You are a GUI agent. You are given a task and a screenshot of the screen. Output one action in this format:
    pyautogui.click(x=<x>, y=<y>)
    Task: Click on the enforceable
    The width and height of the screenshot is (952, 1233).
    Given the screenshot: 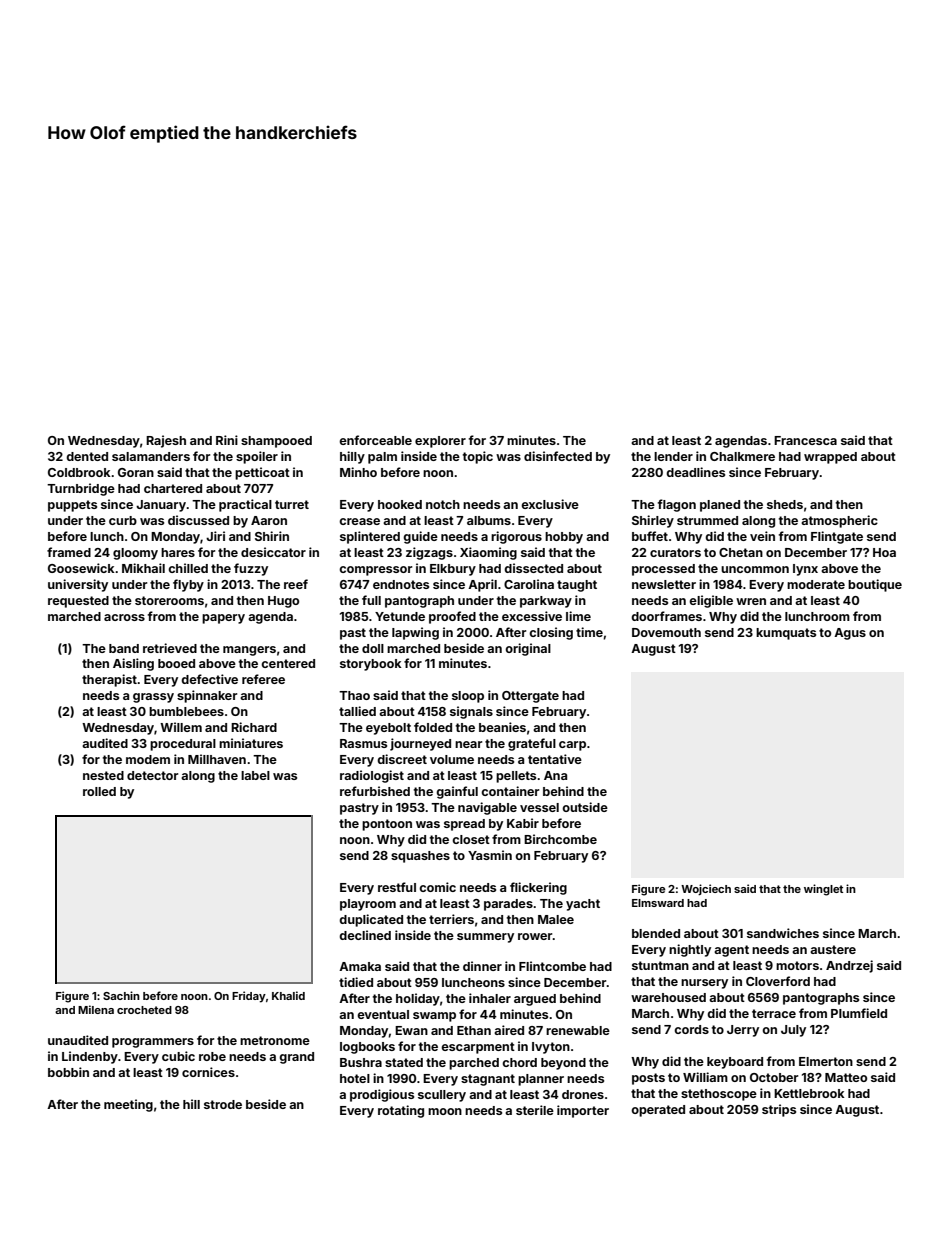 What is the action you would take?
    pyautogui.click(x=375, y=440)
